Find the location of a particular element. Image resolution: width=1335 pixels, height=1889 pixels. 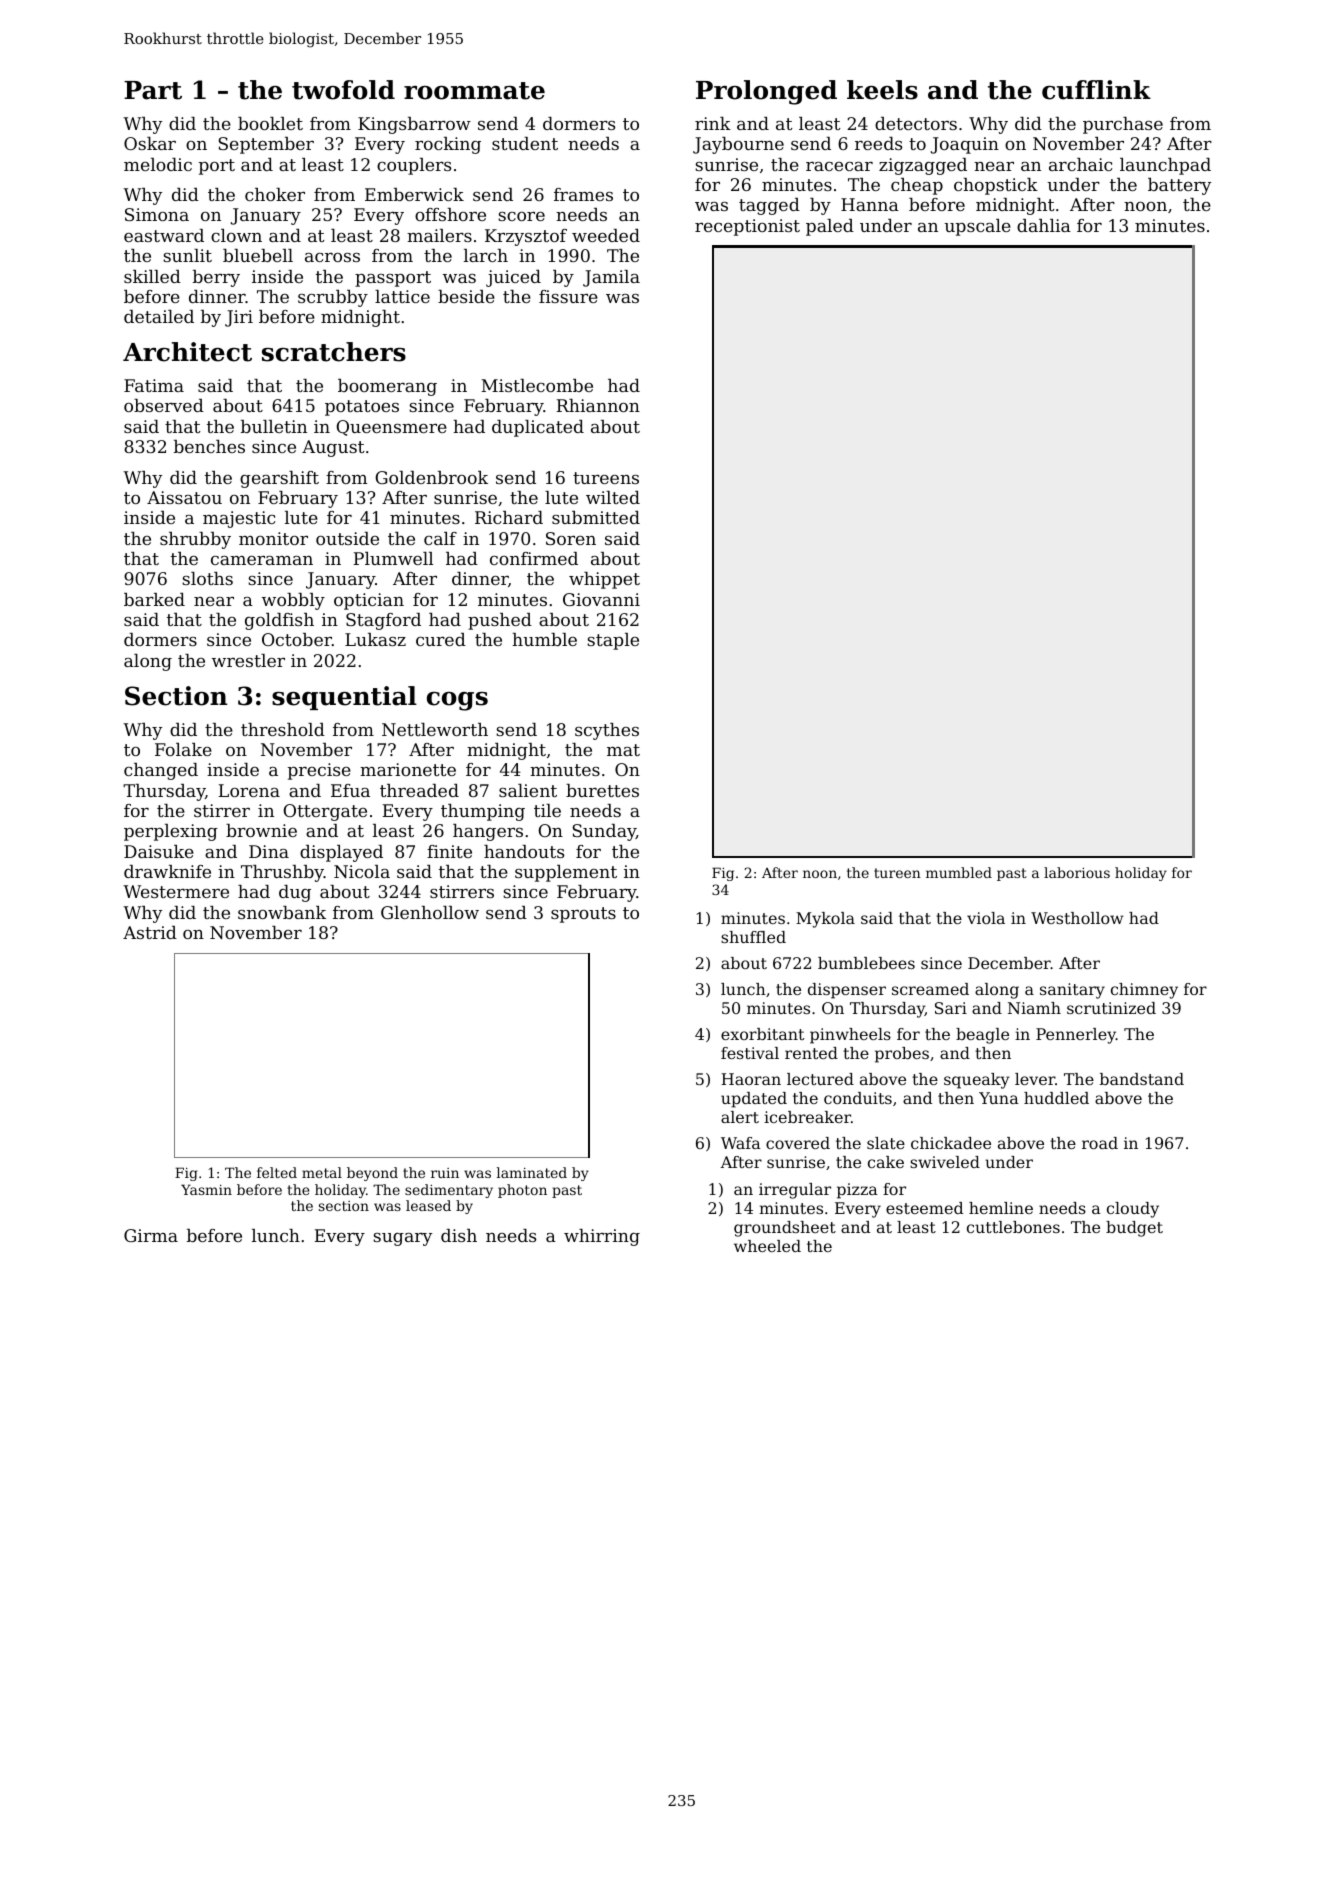

dahlia is located at coordinates (1044, 225).
